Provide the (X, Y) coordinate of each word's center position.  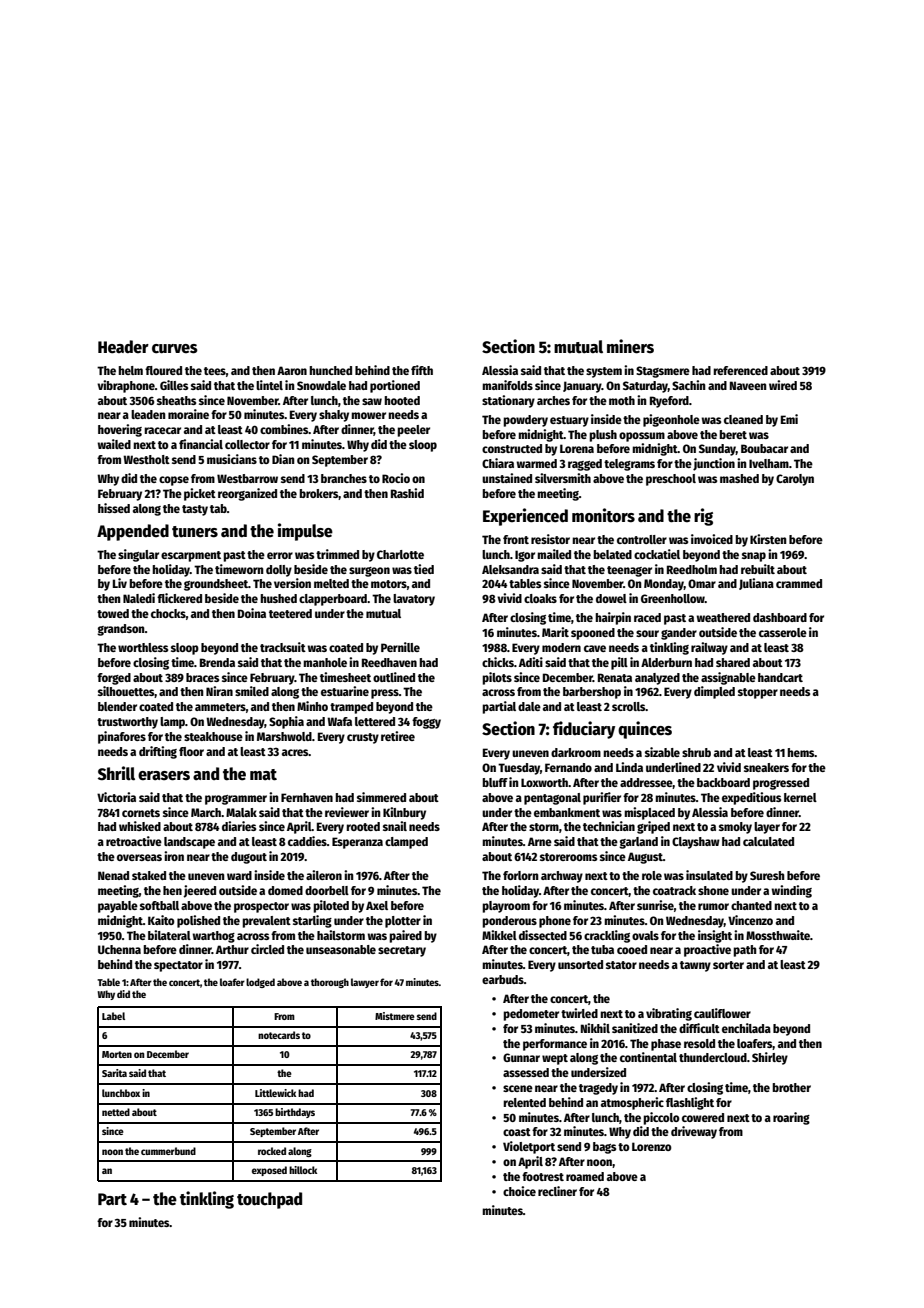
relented (524, 1102)
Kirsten (768, 539)
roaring (791, 1118)
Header (123, 347)
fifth (422, 370)
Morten (117, 1054)
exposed (269, 1171)
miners (630, 346)
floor (191, 751)
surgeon (369, 572)
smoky (735, 828)
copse (174, 481)
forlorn (520, 875)
